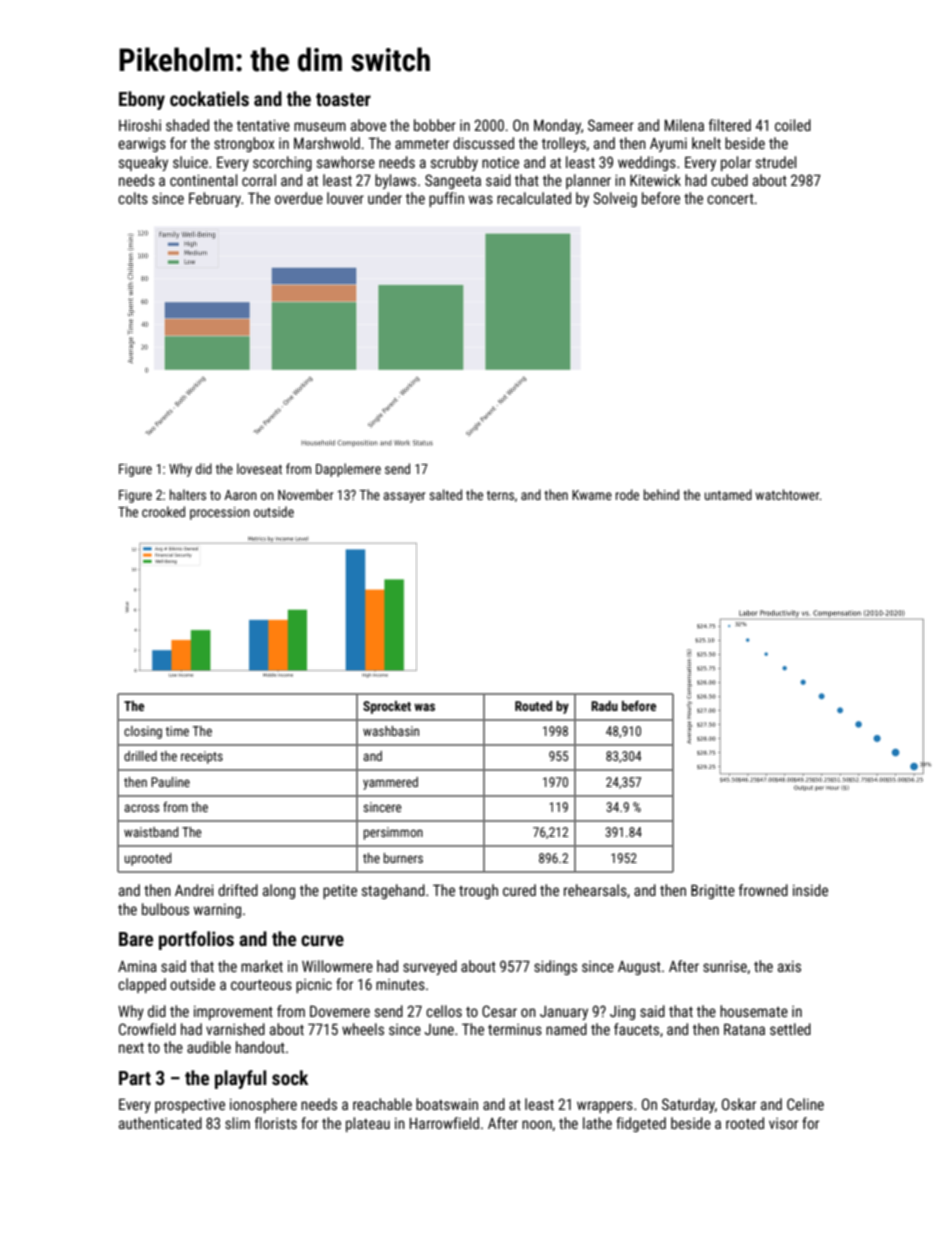 The width and height of the page is (952, 1233). I want to click on Radu, so click(604, 706).
